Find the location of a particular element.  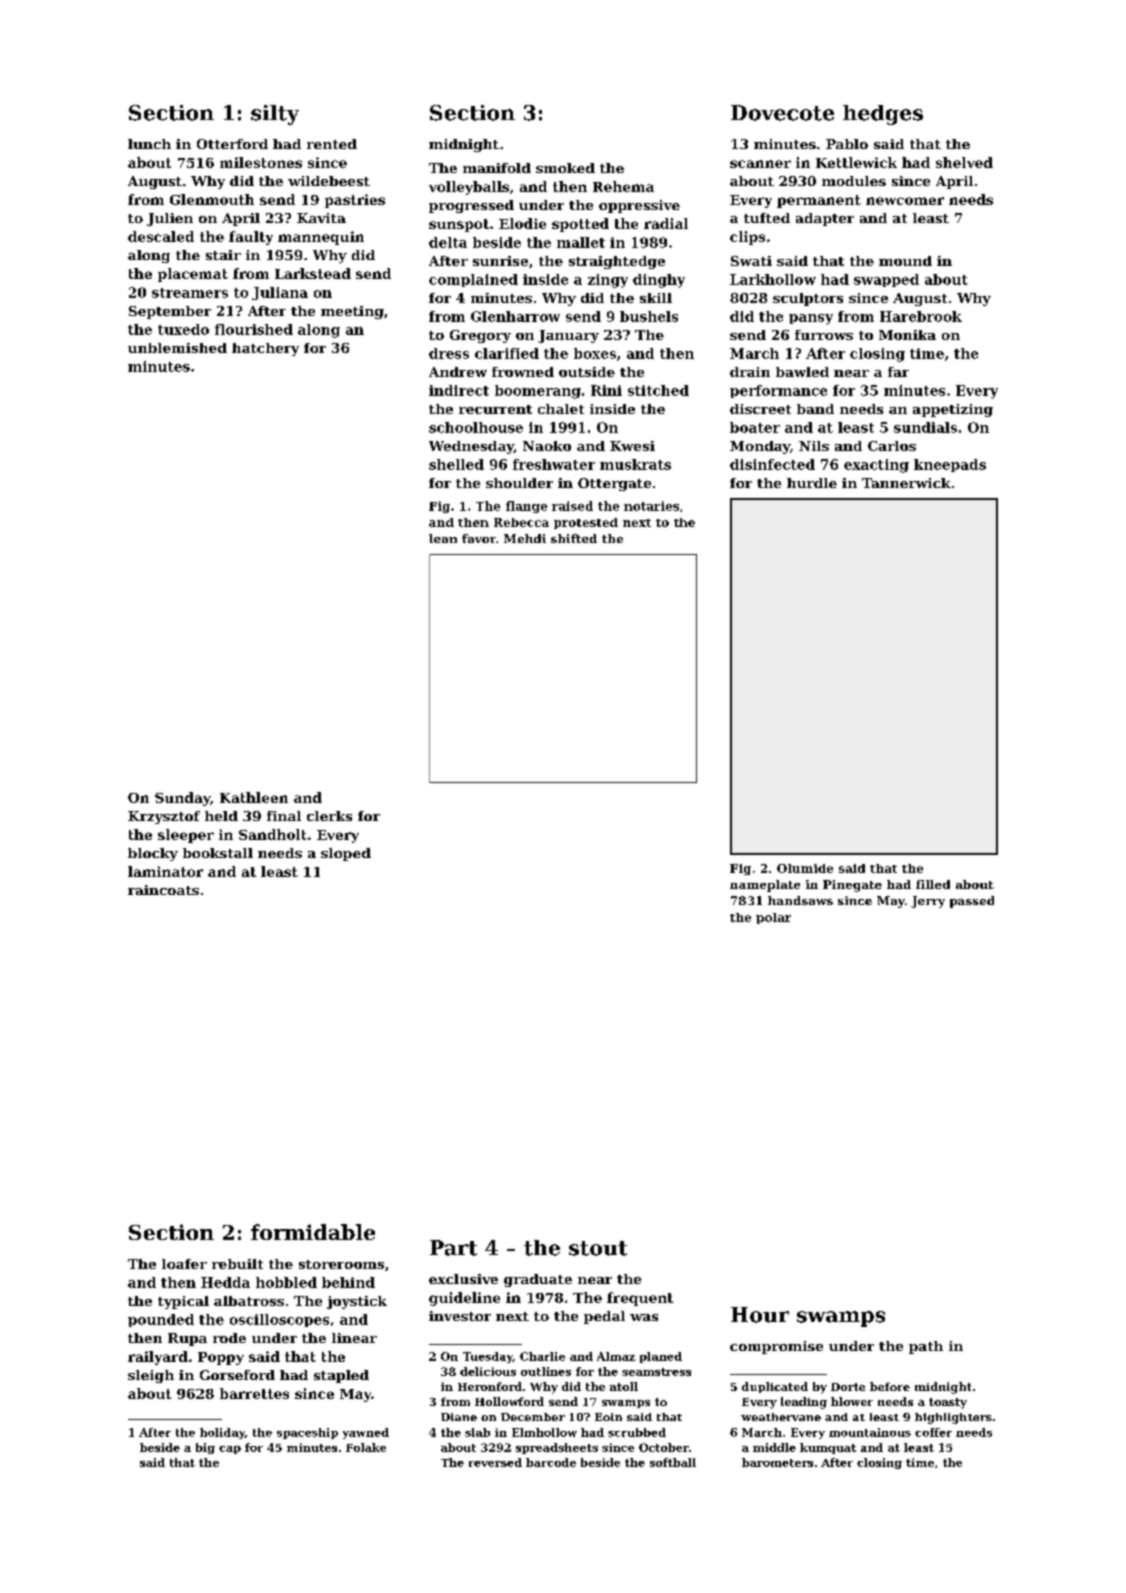

softball is located at coordinates (673, 1462).
